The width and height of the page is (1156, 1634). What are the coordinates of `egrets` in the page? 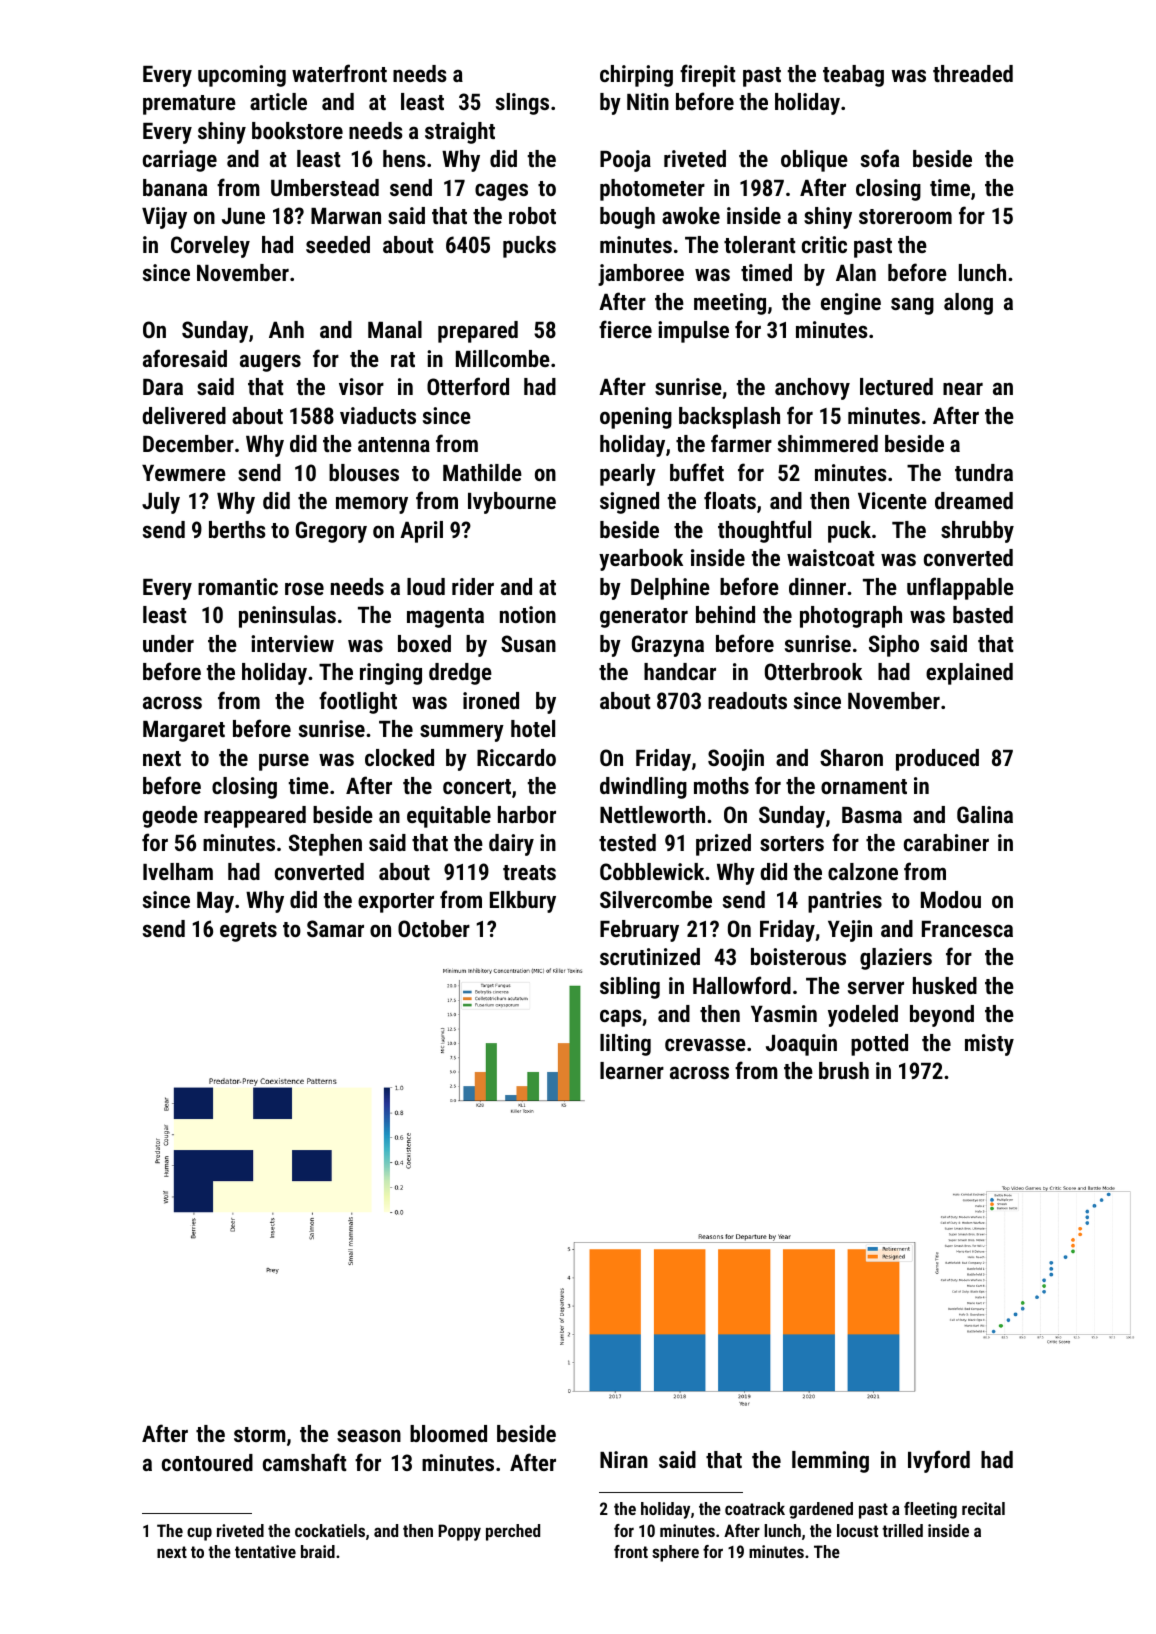 It's located at (248, 932).
